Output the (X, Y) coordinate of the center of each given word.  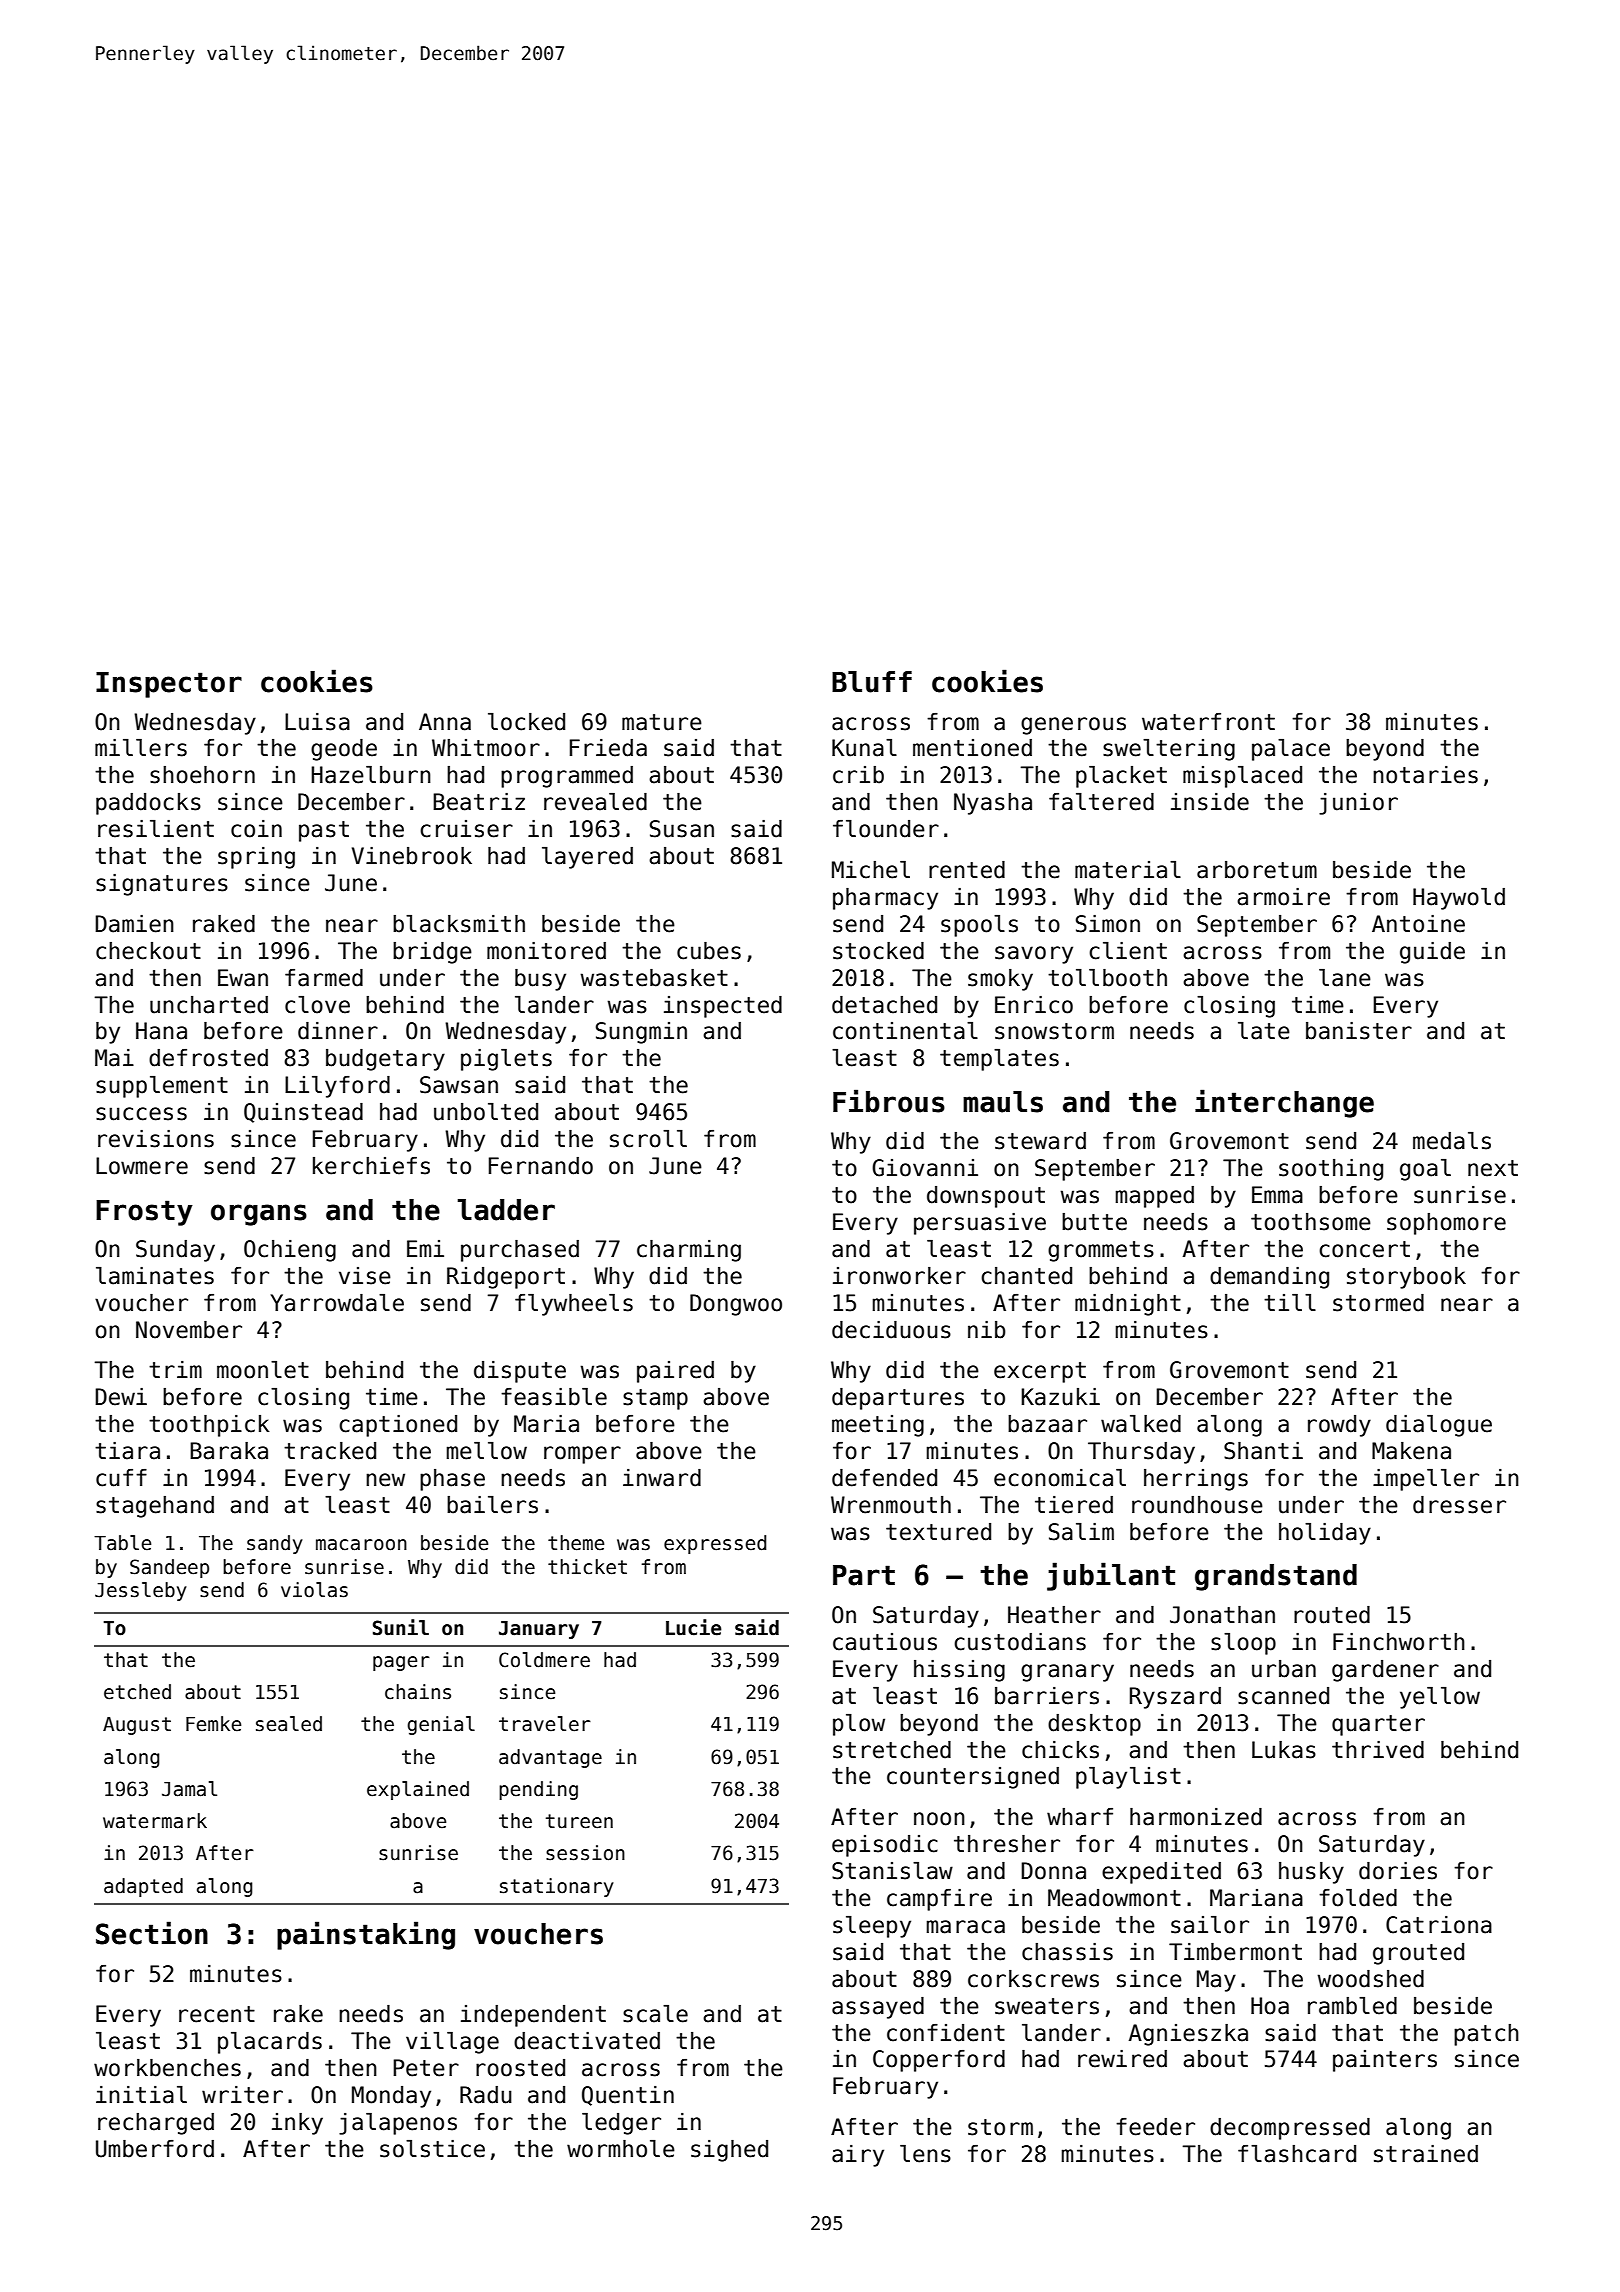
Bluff (872, 682)
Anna (445, 722)
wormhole (621, 2149)
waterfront (1208, 722)
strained (1426, 2154)
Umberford (155, 2149)
